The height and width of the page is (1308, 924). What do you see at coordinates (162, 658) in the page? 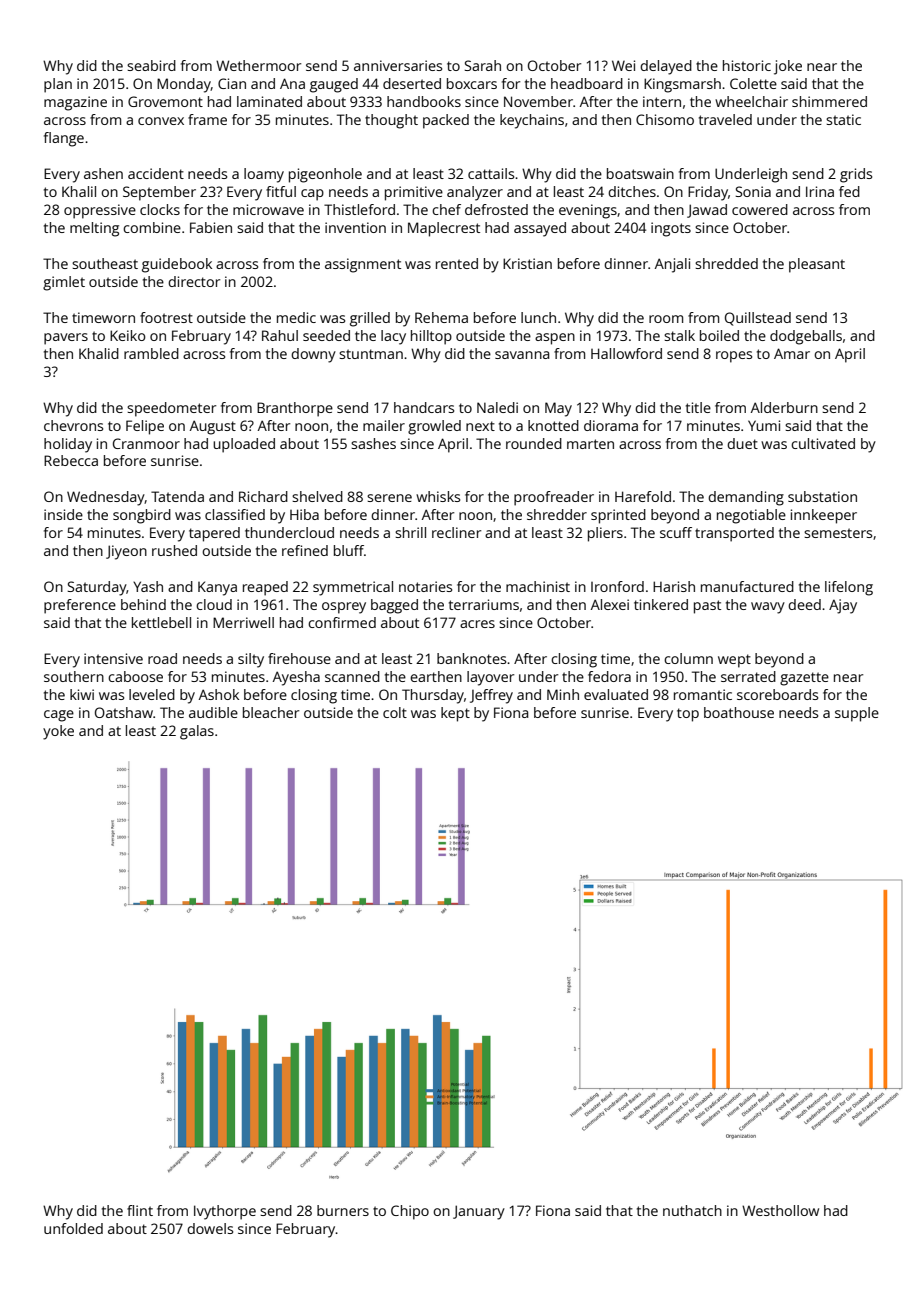
I see `road` at bounding box center [162, 658].
